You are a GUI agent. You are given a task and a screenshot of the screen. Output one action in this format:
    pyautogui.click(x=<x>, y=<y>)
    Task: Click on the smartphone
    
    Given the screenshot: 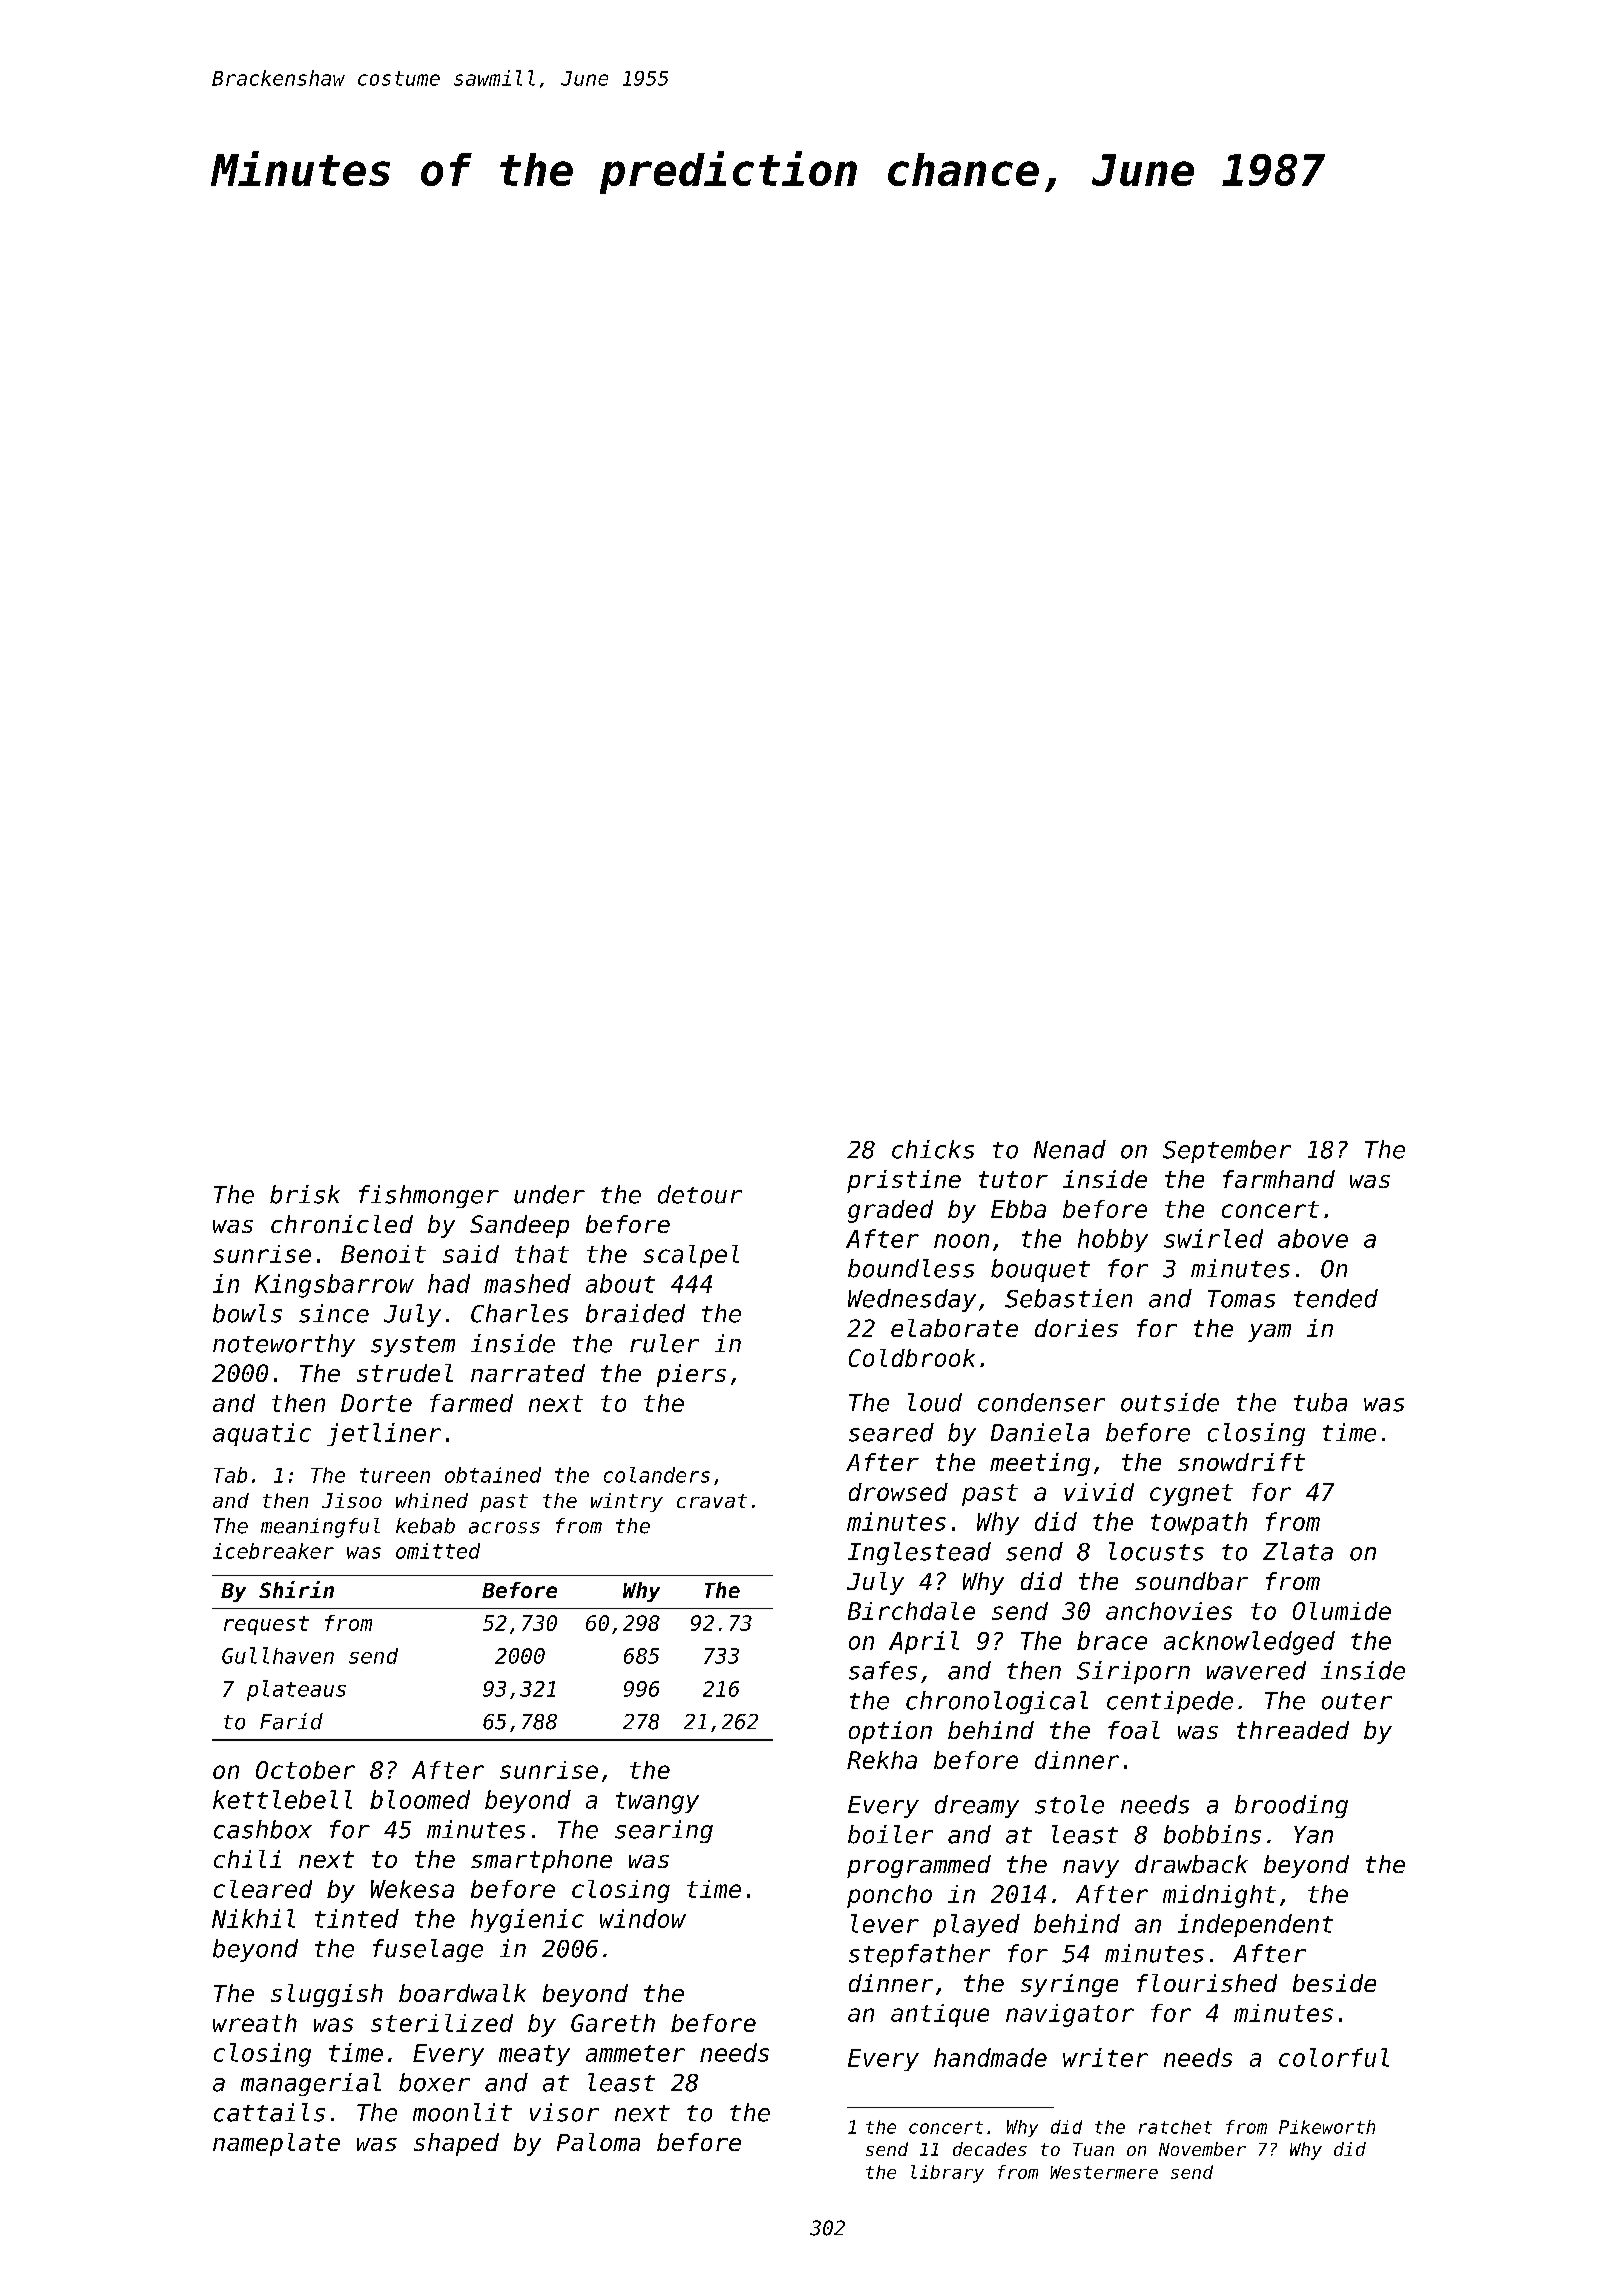 What is the action you would take?
    pyautogui.click(x=541, y=1861)
